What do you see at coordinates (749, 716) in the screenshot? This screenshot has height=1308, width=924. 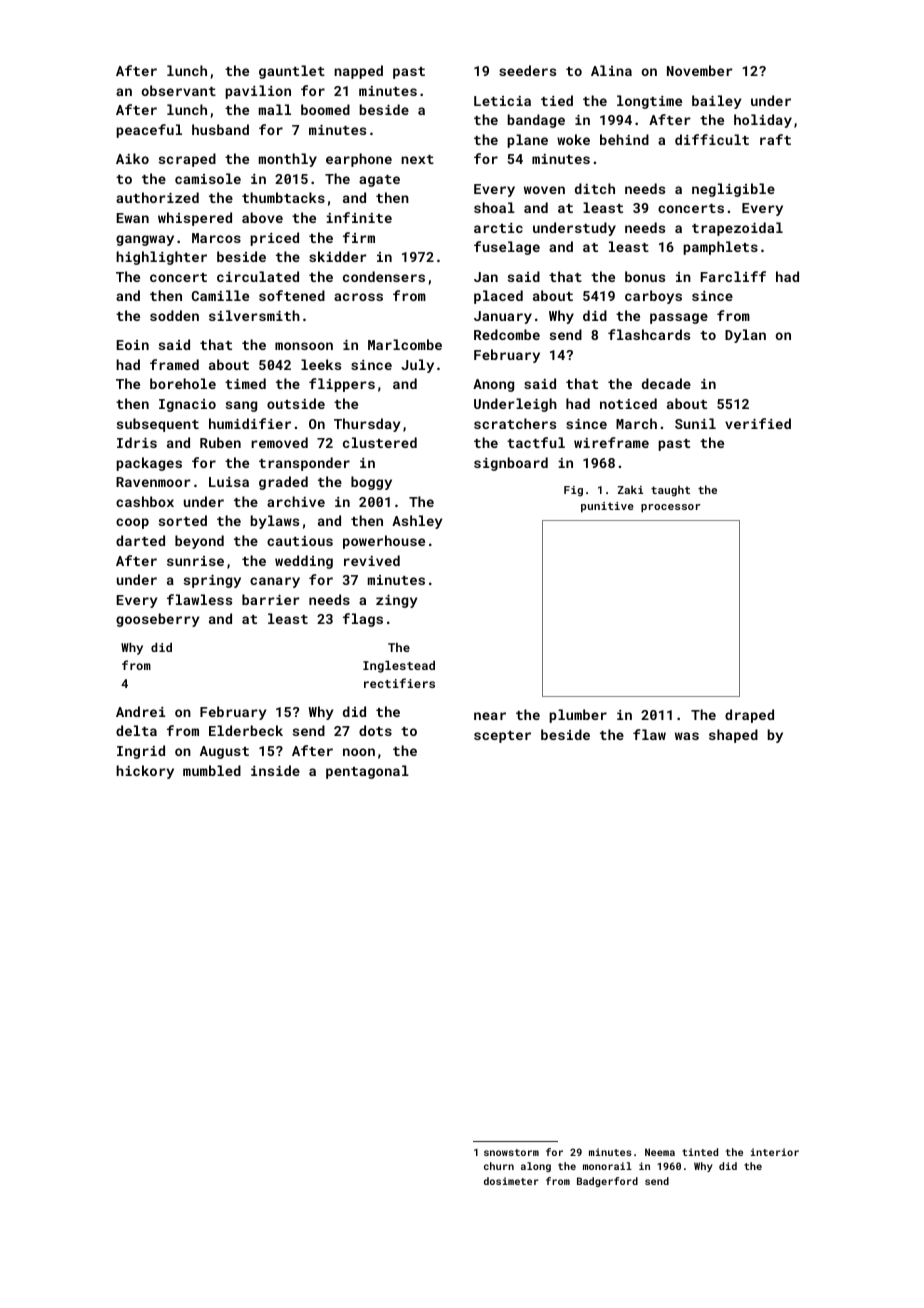 I see `draped` at bounding box center [749, 716].
